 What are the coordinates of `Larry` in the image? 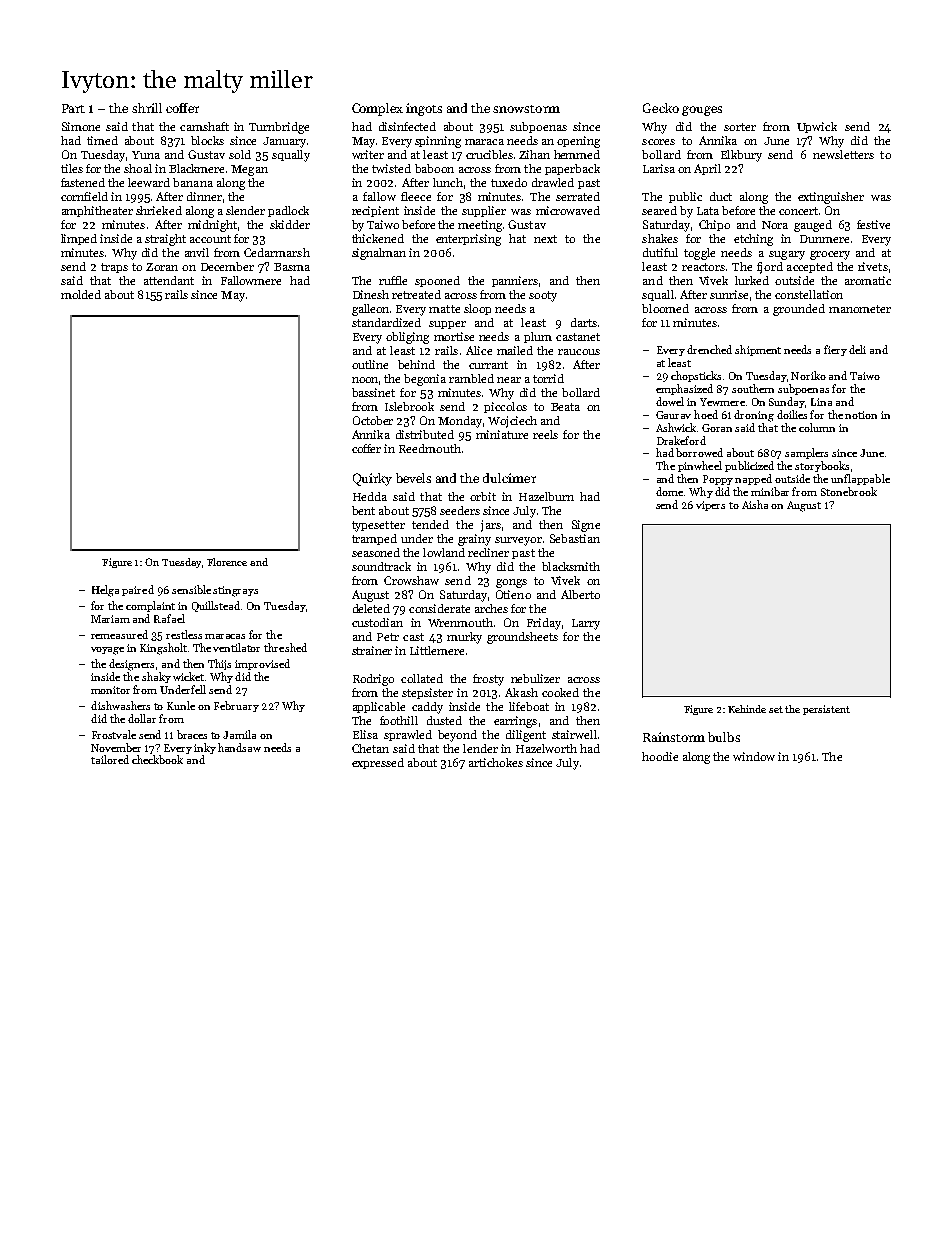 It's located at (586, 624).
